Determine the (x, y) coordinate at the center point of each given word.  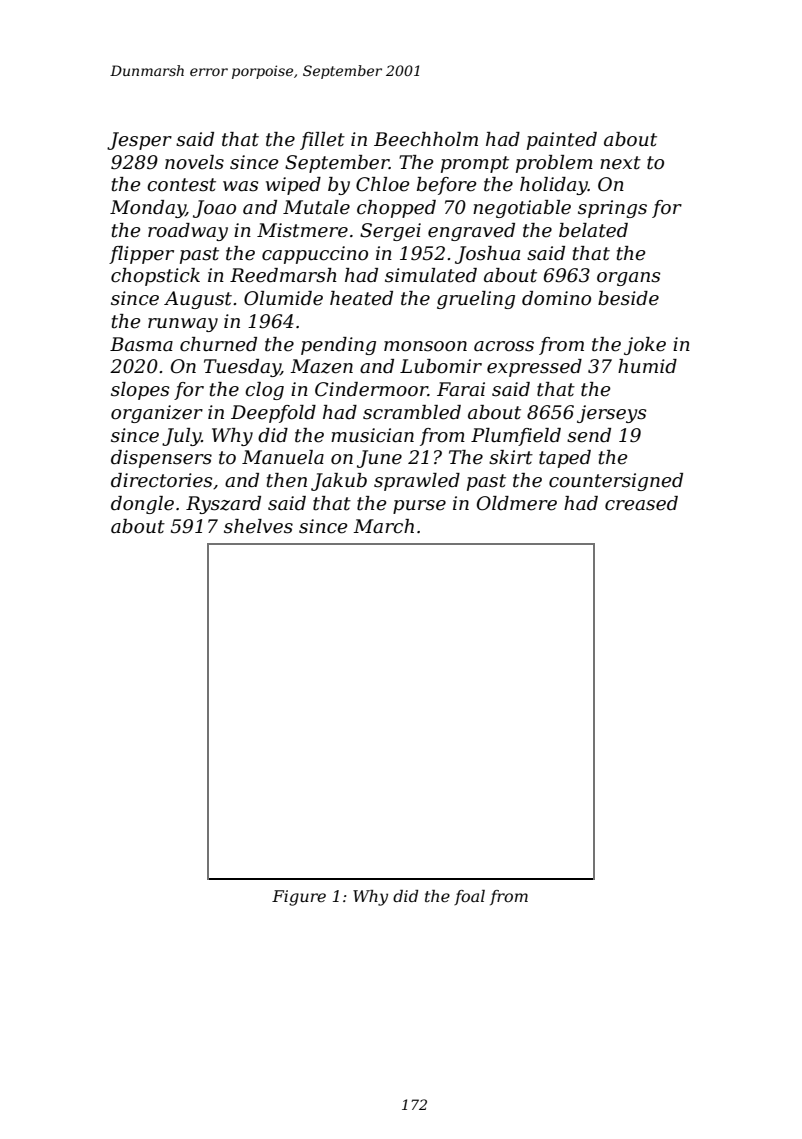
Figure (299, 898)
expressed (534, 368)
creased (641, 503)
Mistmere (302, 230)
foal (469, 897)
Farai (461, 389)
